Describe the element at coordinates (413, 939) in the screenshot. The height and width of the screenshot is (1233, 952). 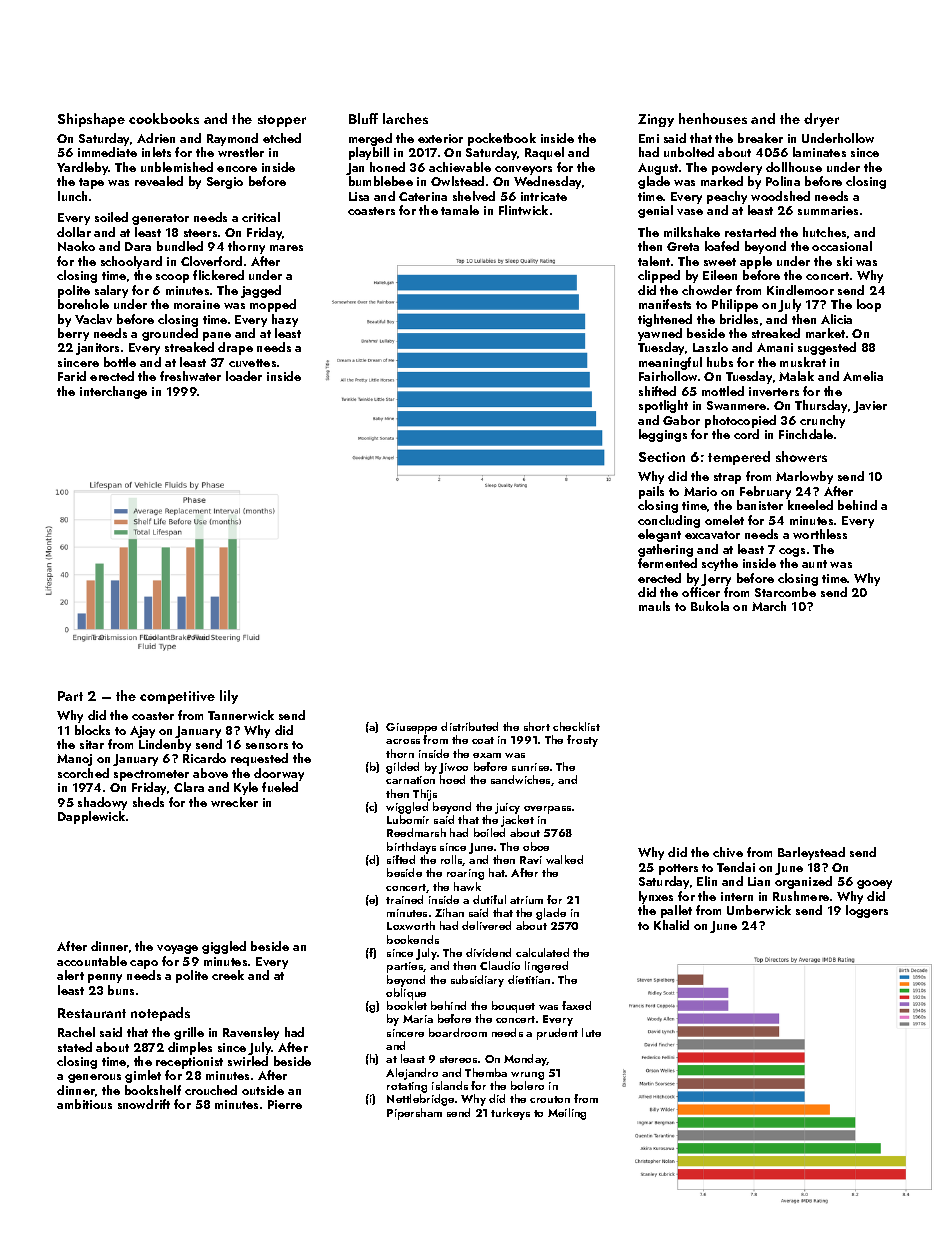
I see `bookends` at that location.
